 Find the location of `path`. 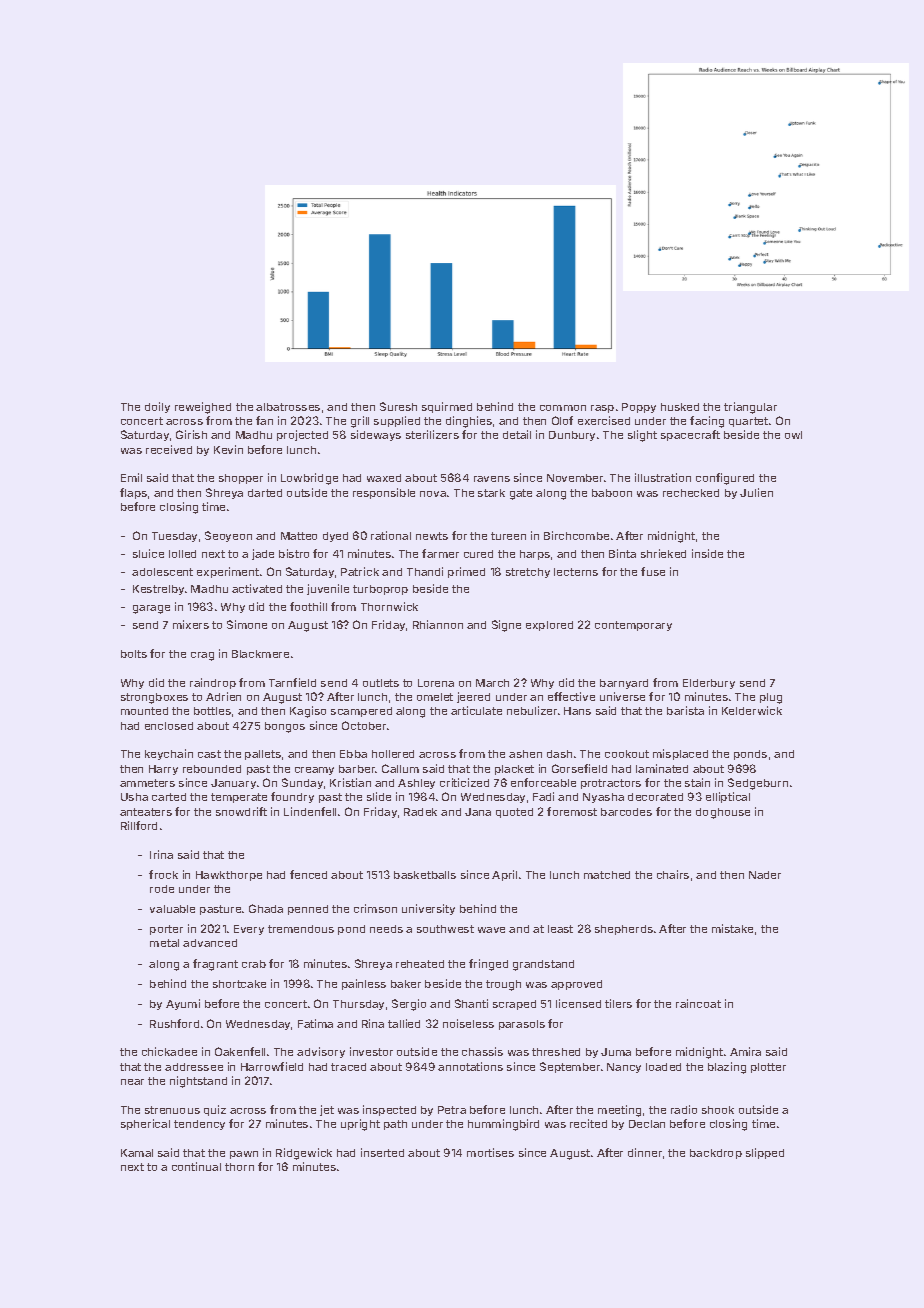

path is located at coordinates (395, 1125).
